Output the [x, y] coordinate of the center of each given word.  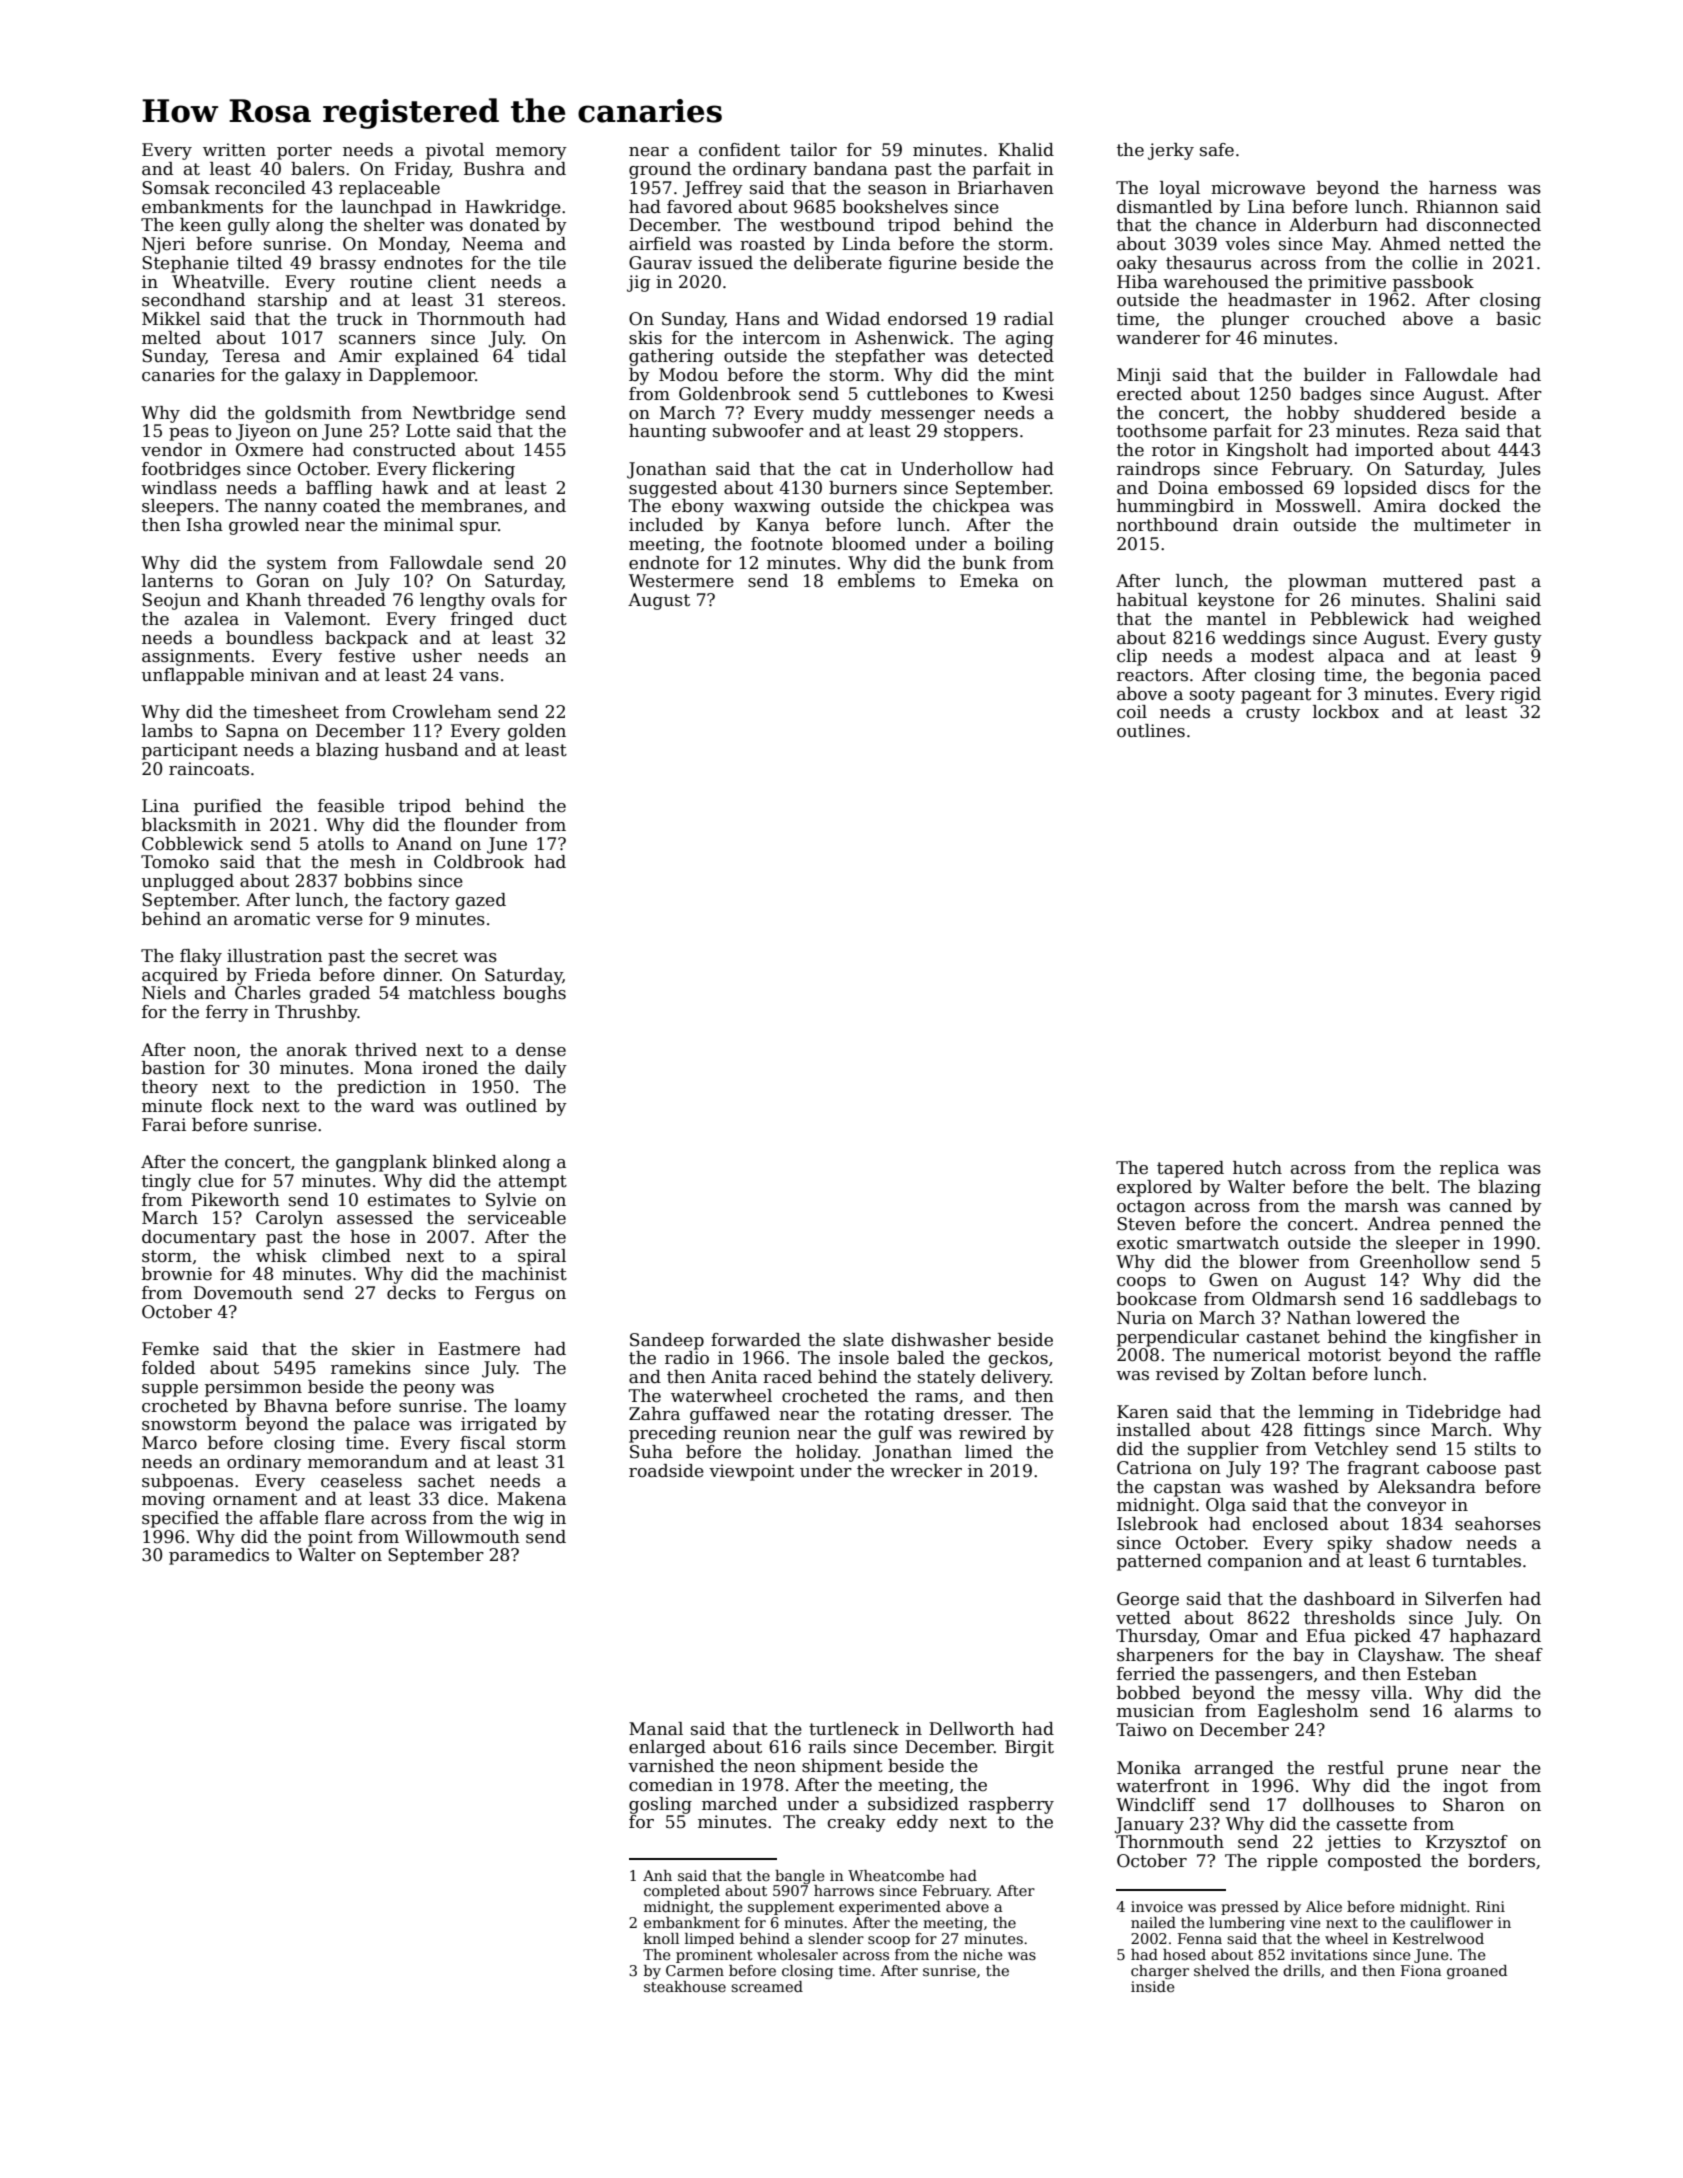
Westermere [681, 581]
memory [531, 153]
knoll [661, 1938]
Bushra [494, 169]
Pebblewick [1359, 619]
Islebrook [1157, 1524]
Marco [169, 1443]
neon [775, 1768]
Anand [424, 843]
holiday [827, 1453]
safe [1217, 150]
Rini [1490, 1906]
